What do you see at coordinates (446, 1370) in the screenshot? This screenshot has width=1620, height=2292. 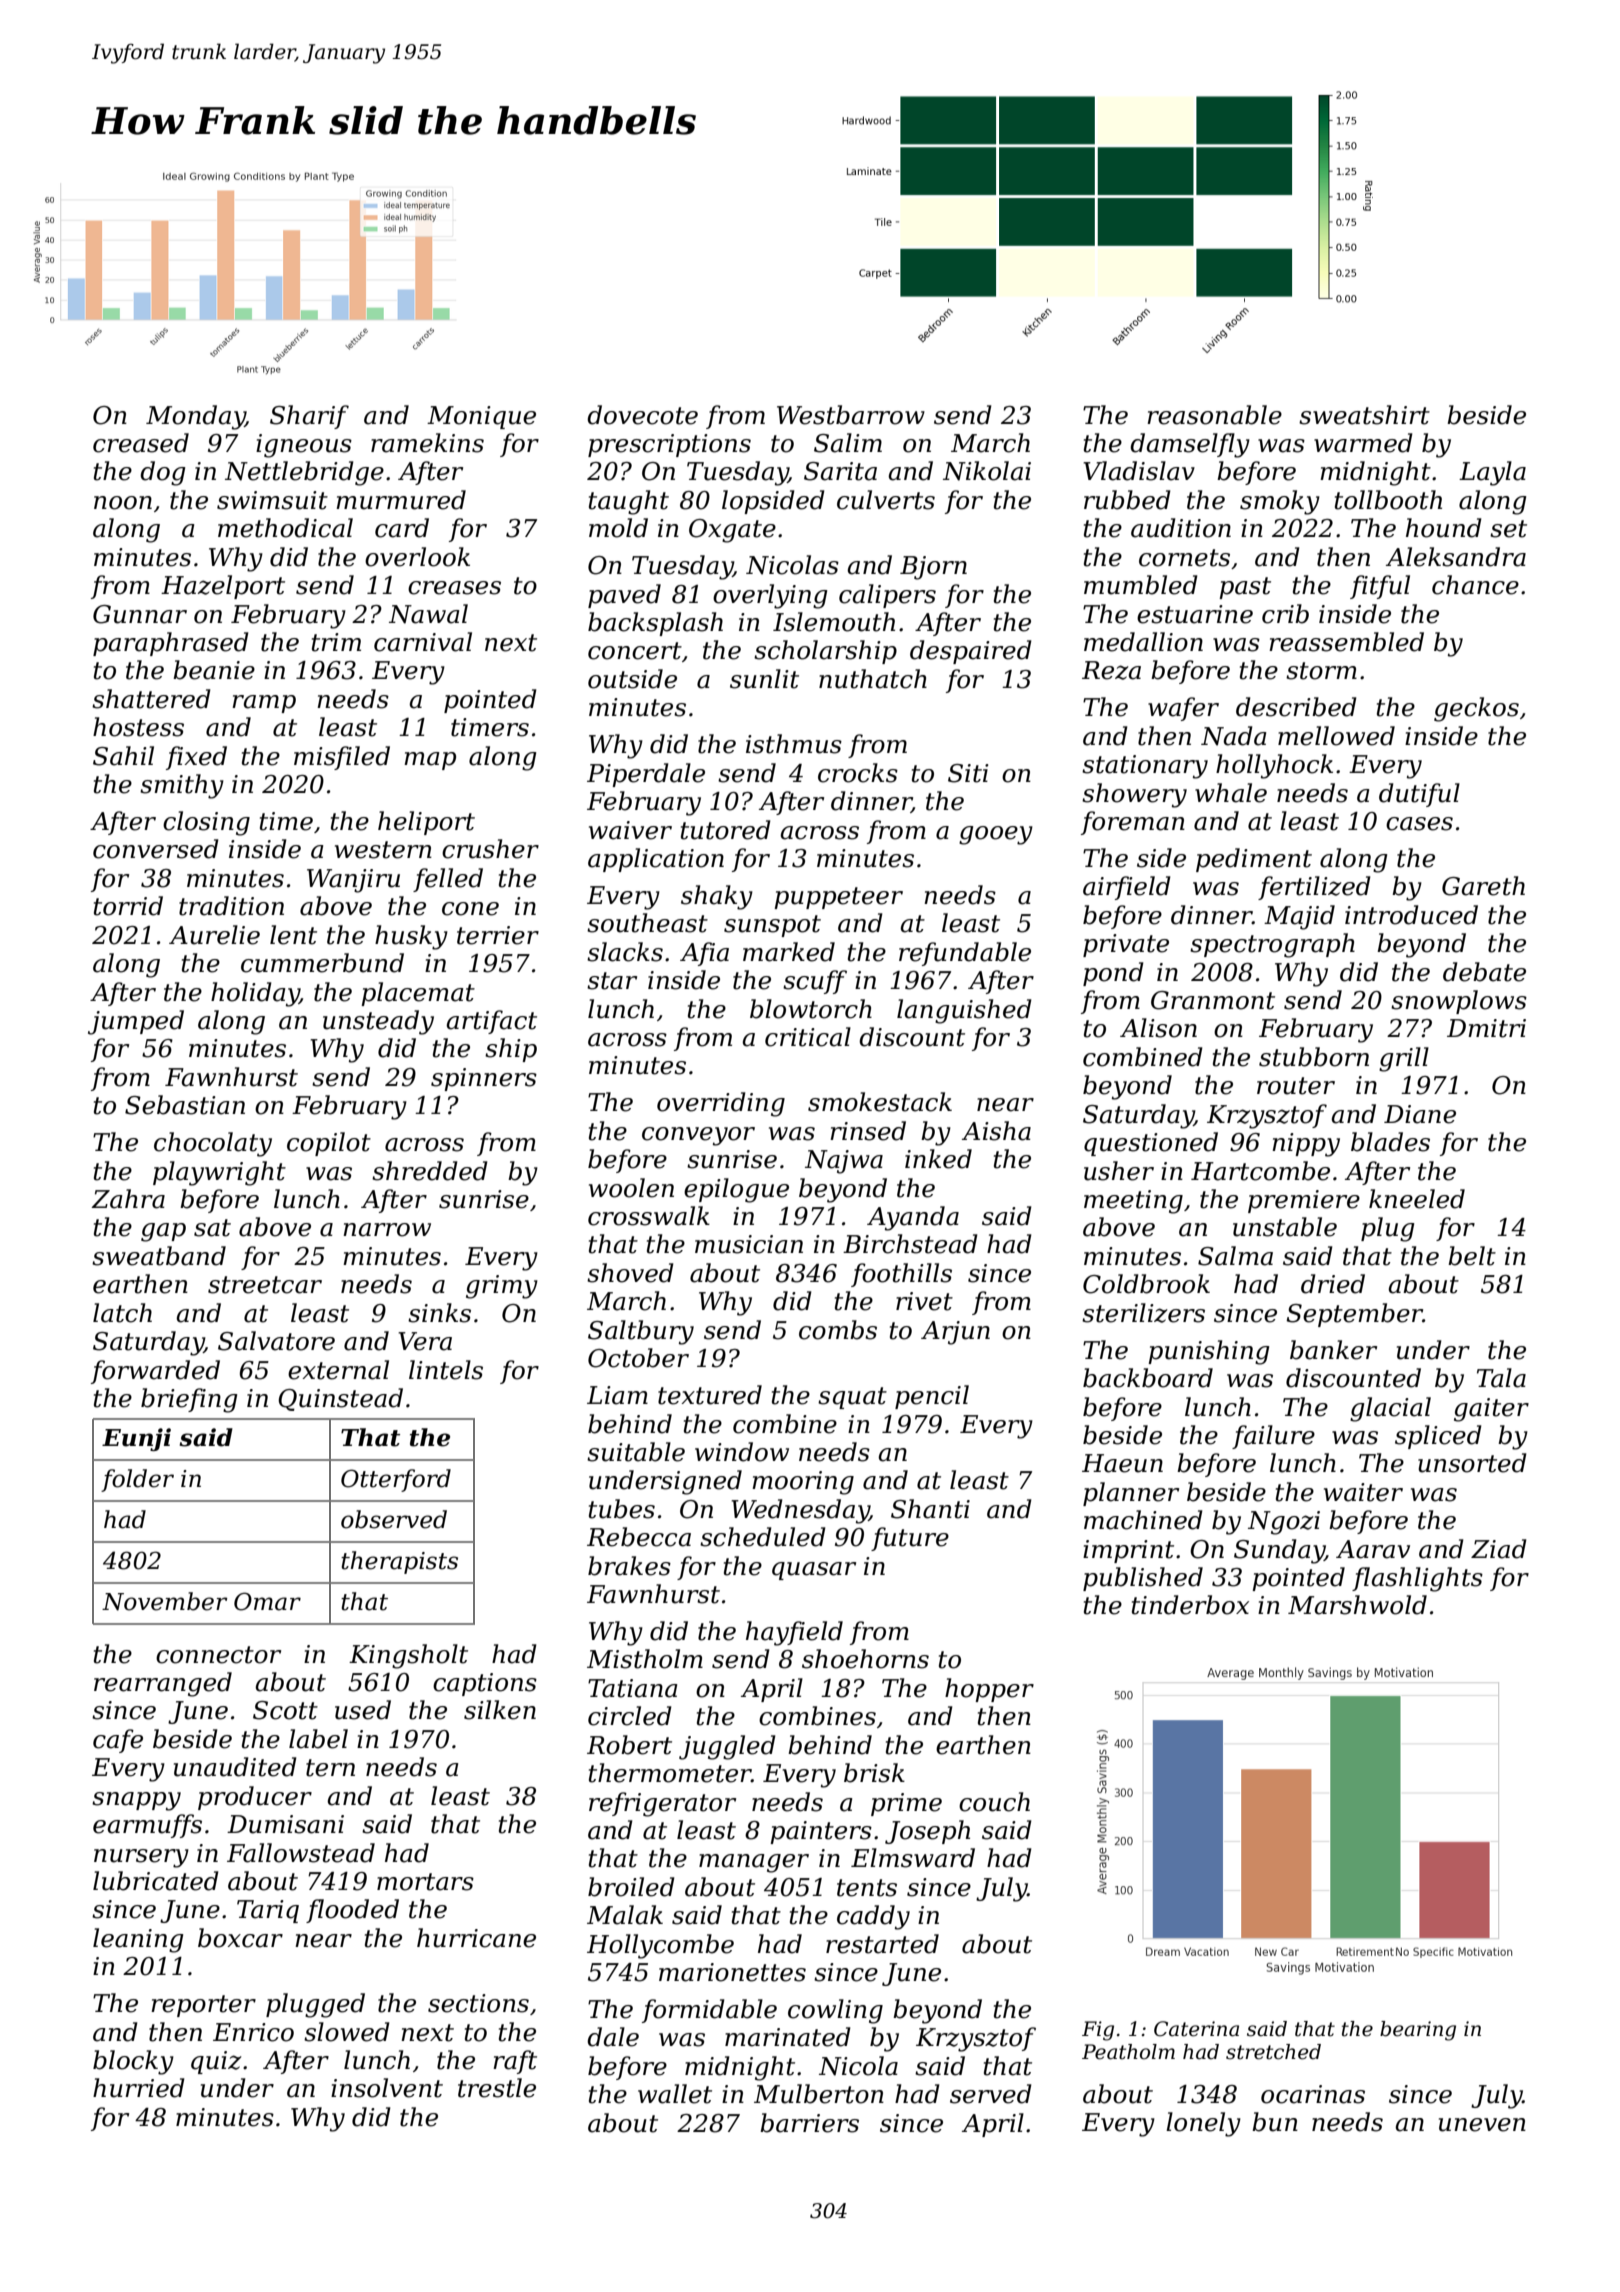 I see `lintels` at bounding box center [446, 1370].
